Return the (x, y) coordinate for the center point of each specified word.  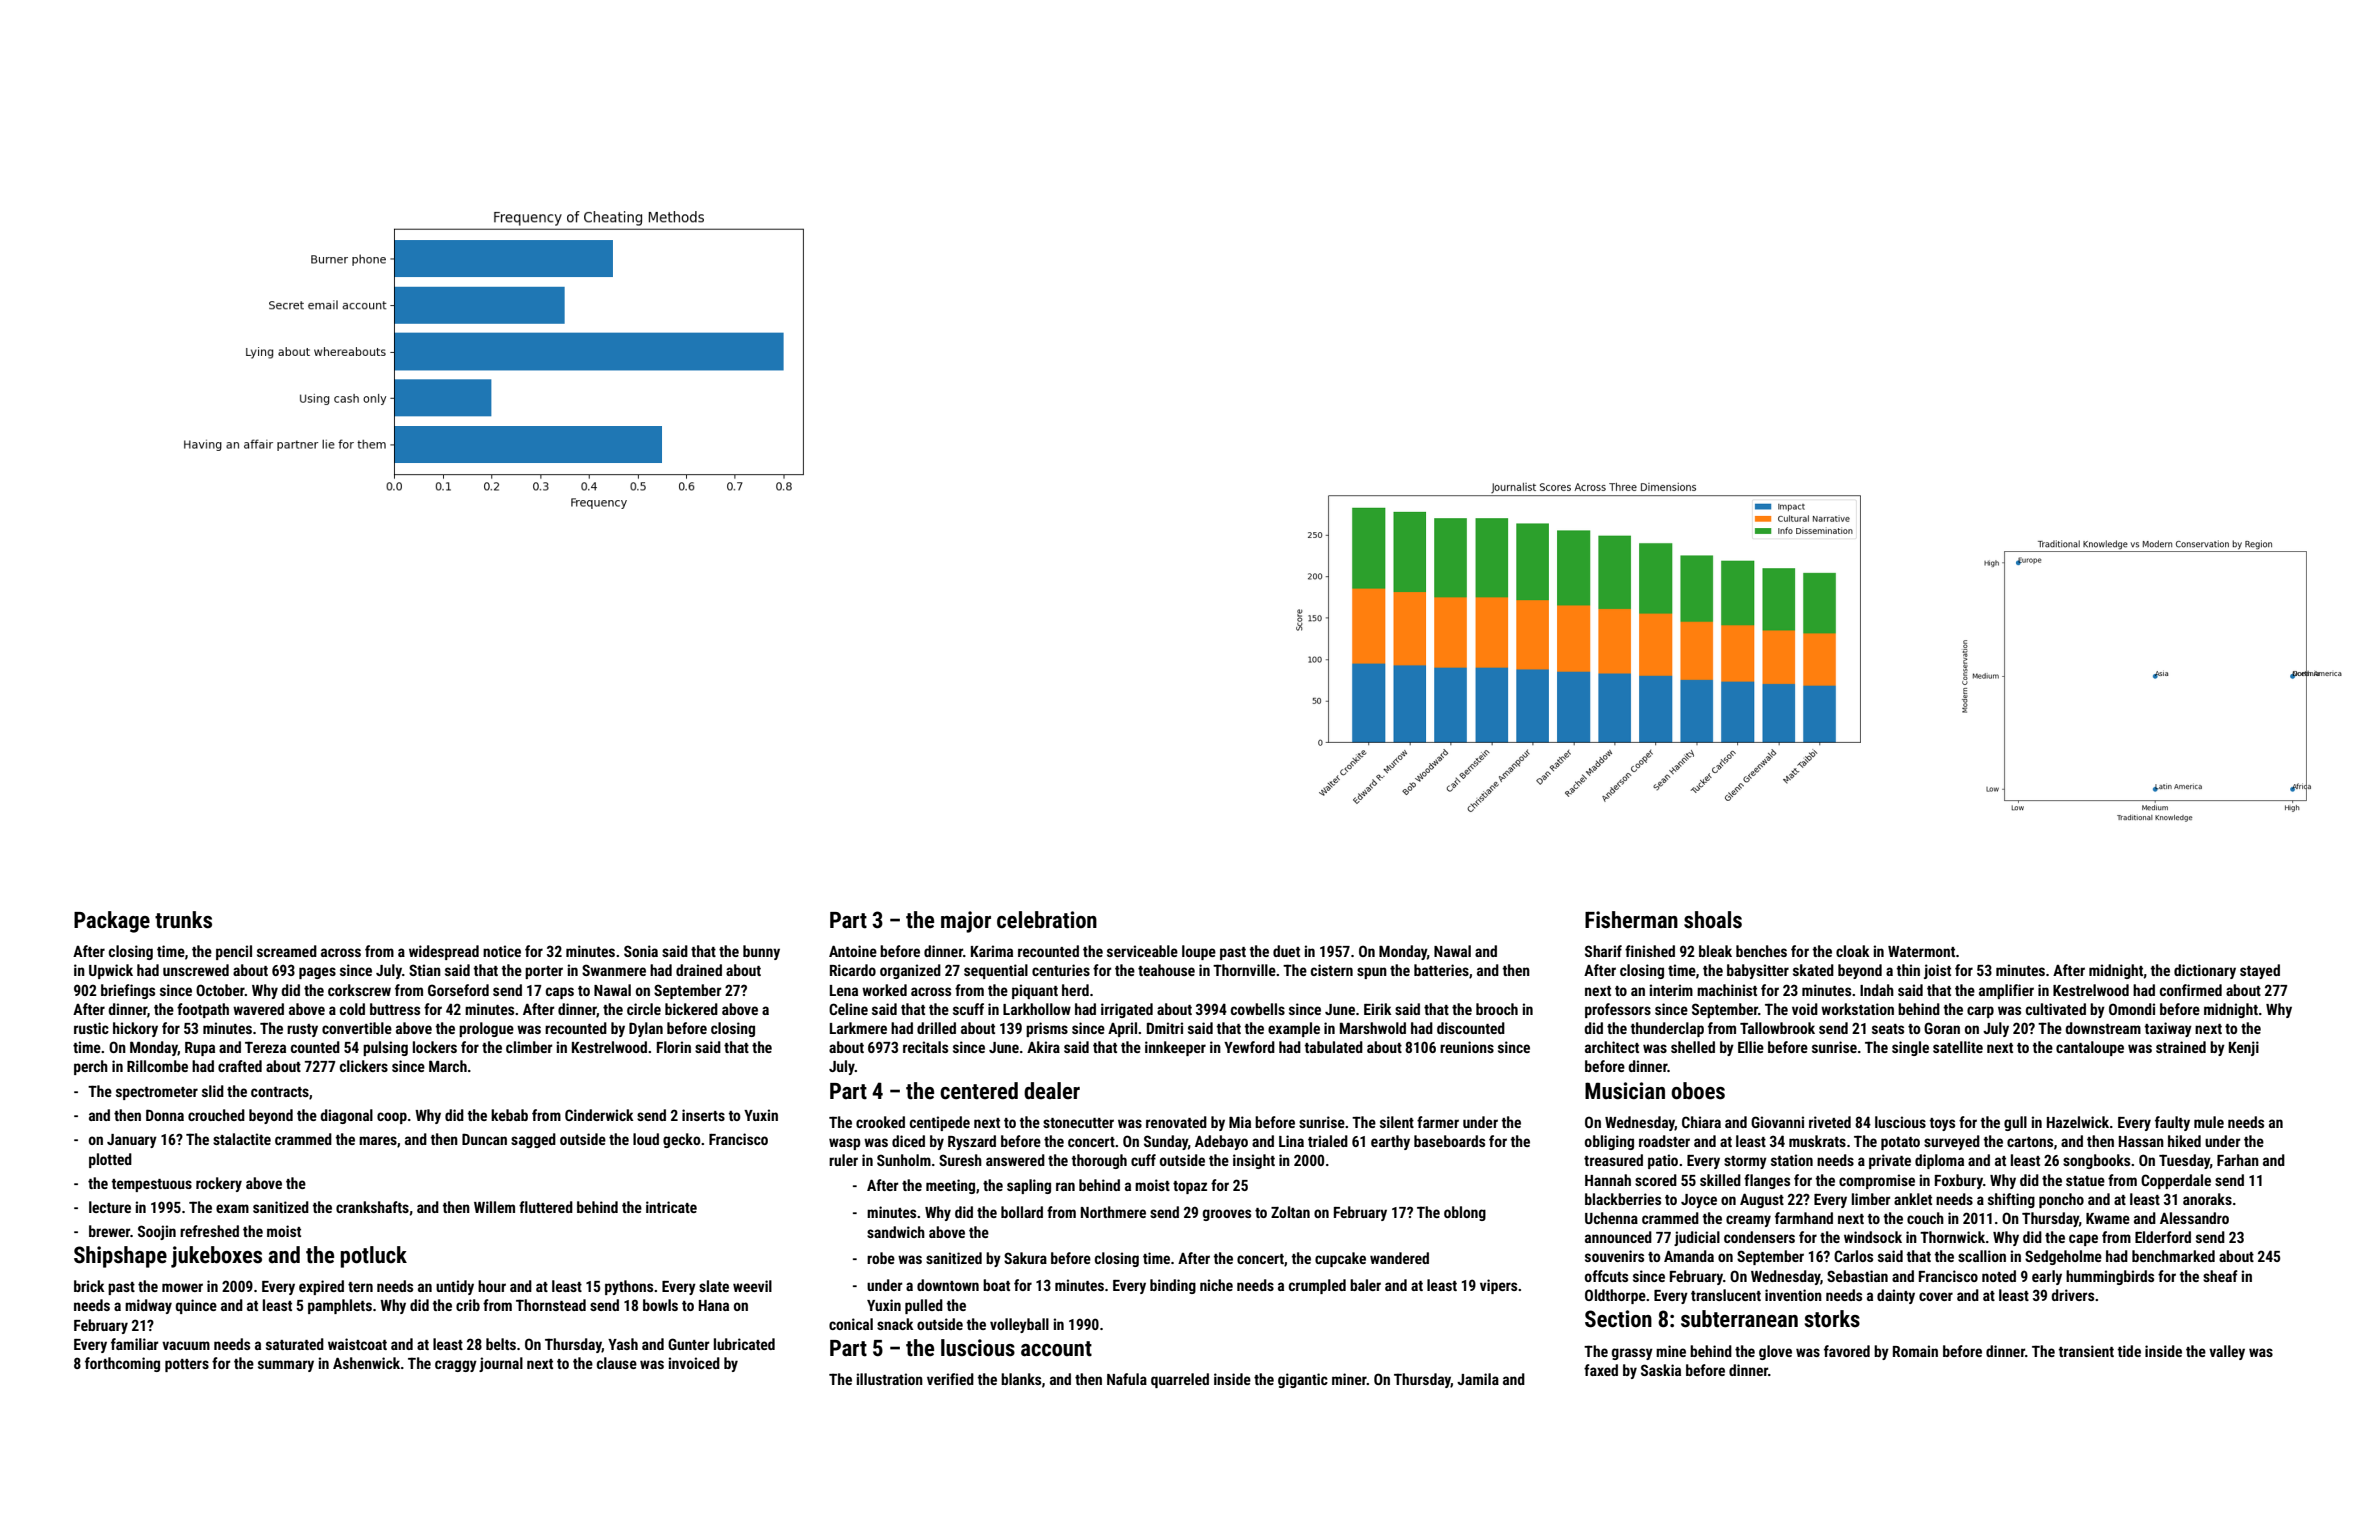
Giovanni (1777, 1122)
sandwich (896, 1232)
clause (617, 1363)
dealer (1052, 1091)
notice (502, 951)
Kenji (2244, 1048)
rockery (219, 1184)
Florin (674, 1047)
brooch (1497, 1009)
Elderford (2163, 1237)
